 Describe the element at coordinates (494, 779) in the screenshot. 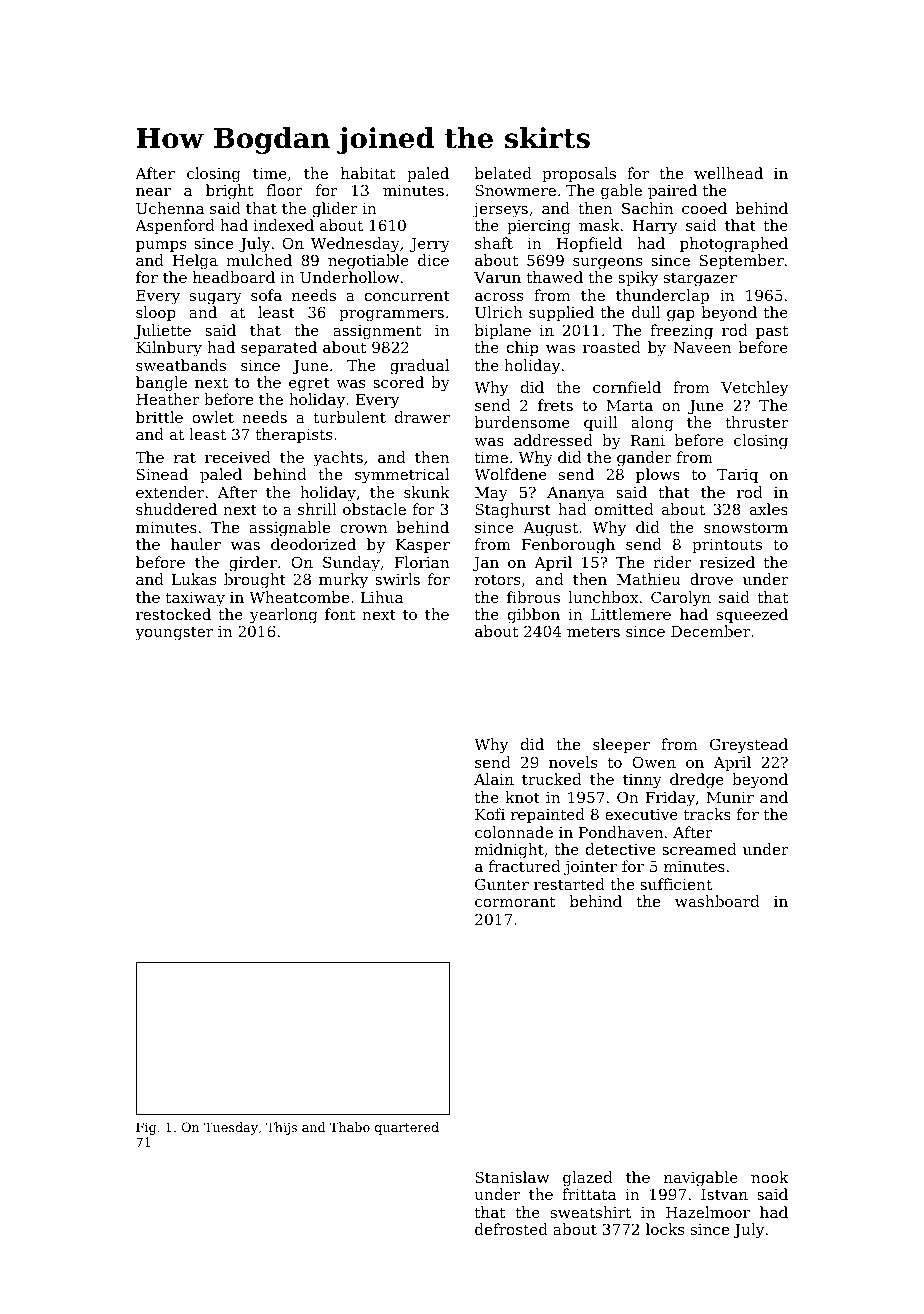

I see `Alain` at that location.
